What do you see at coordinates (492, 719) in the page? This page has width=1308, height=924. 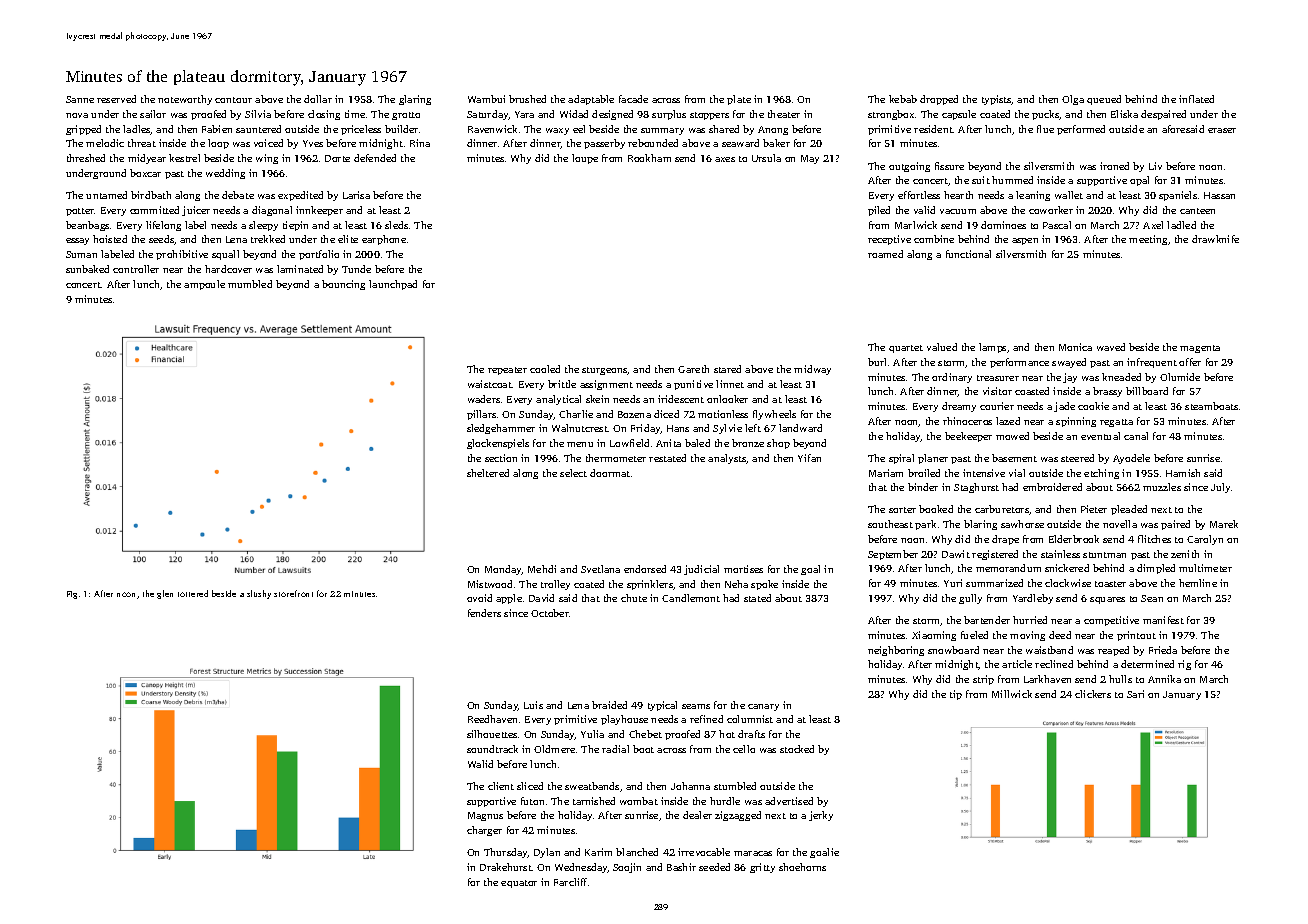 I see `Reedhaven` at bounding box center [492, 719].
